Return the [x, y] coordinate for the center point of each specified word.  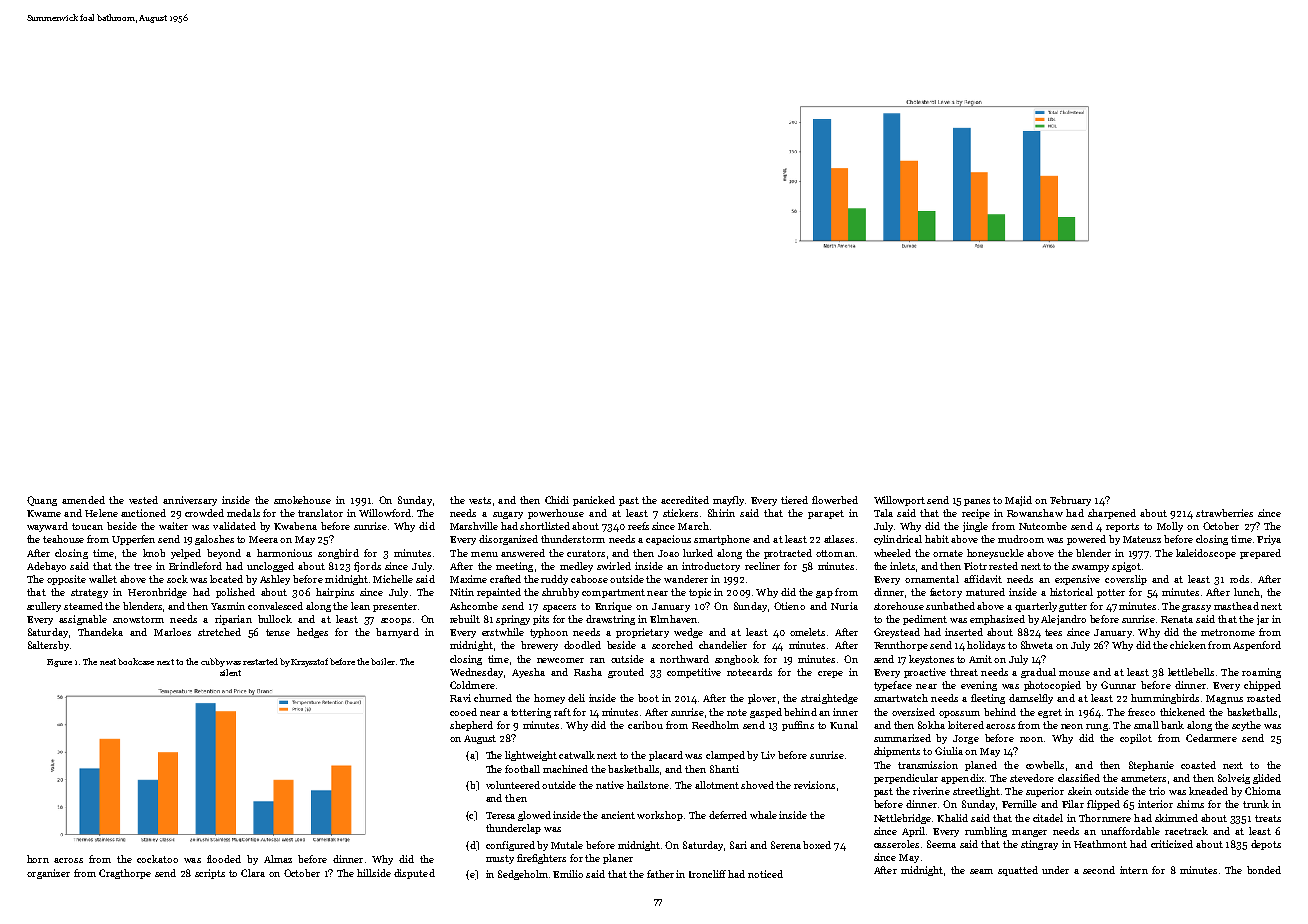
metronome [1228, 632]
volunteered [513, 785]
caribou [645, 725]
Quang [42, 501]
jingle [975, 527]
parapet [826, 514]
